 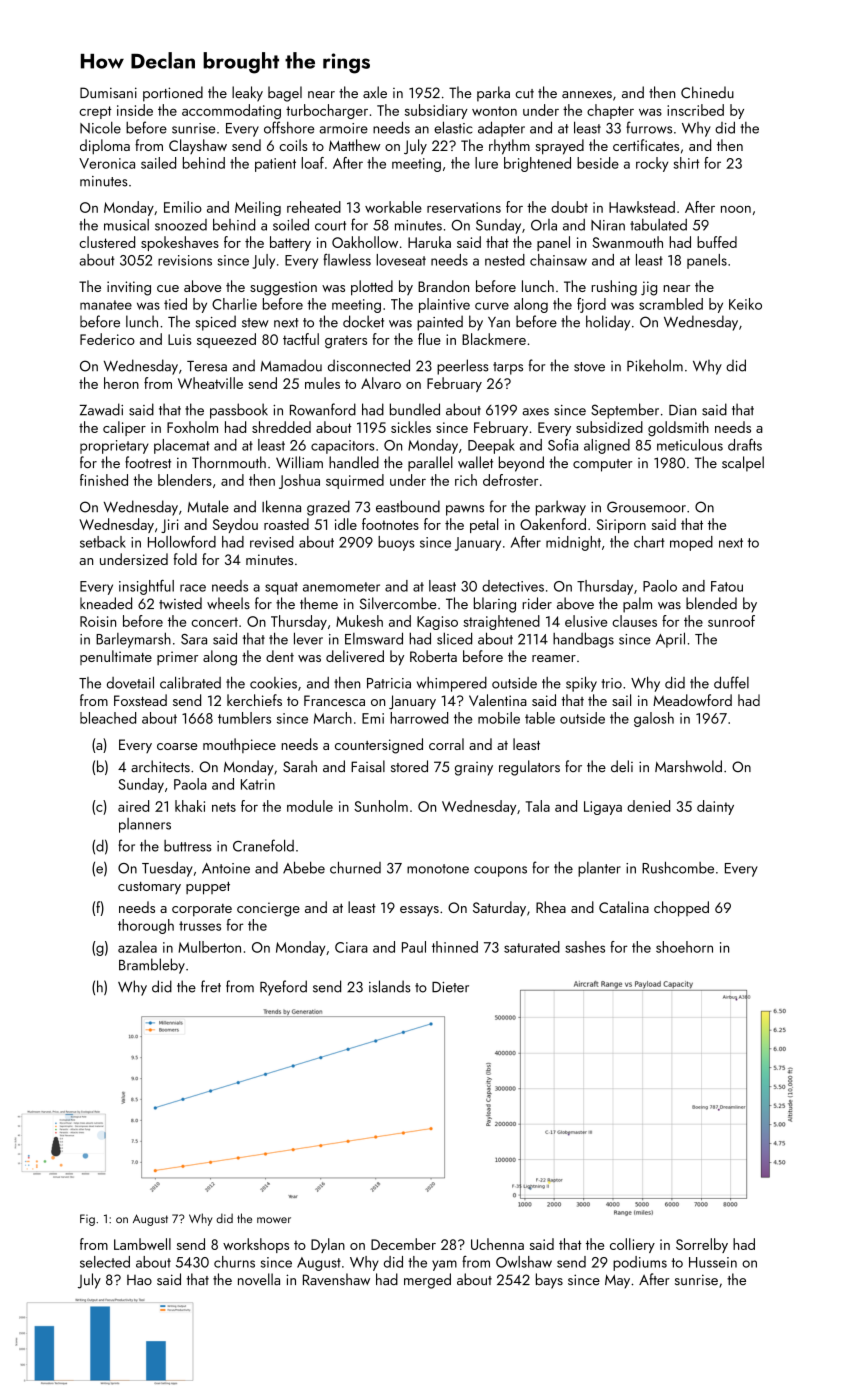 What do you see at coordinates (415, 409) in the screenshot?
I see `bundled` at bounding box center [415, 409].
